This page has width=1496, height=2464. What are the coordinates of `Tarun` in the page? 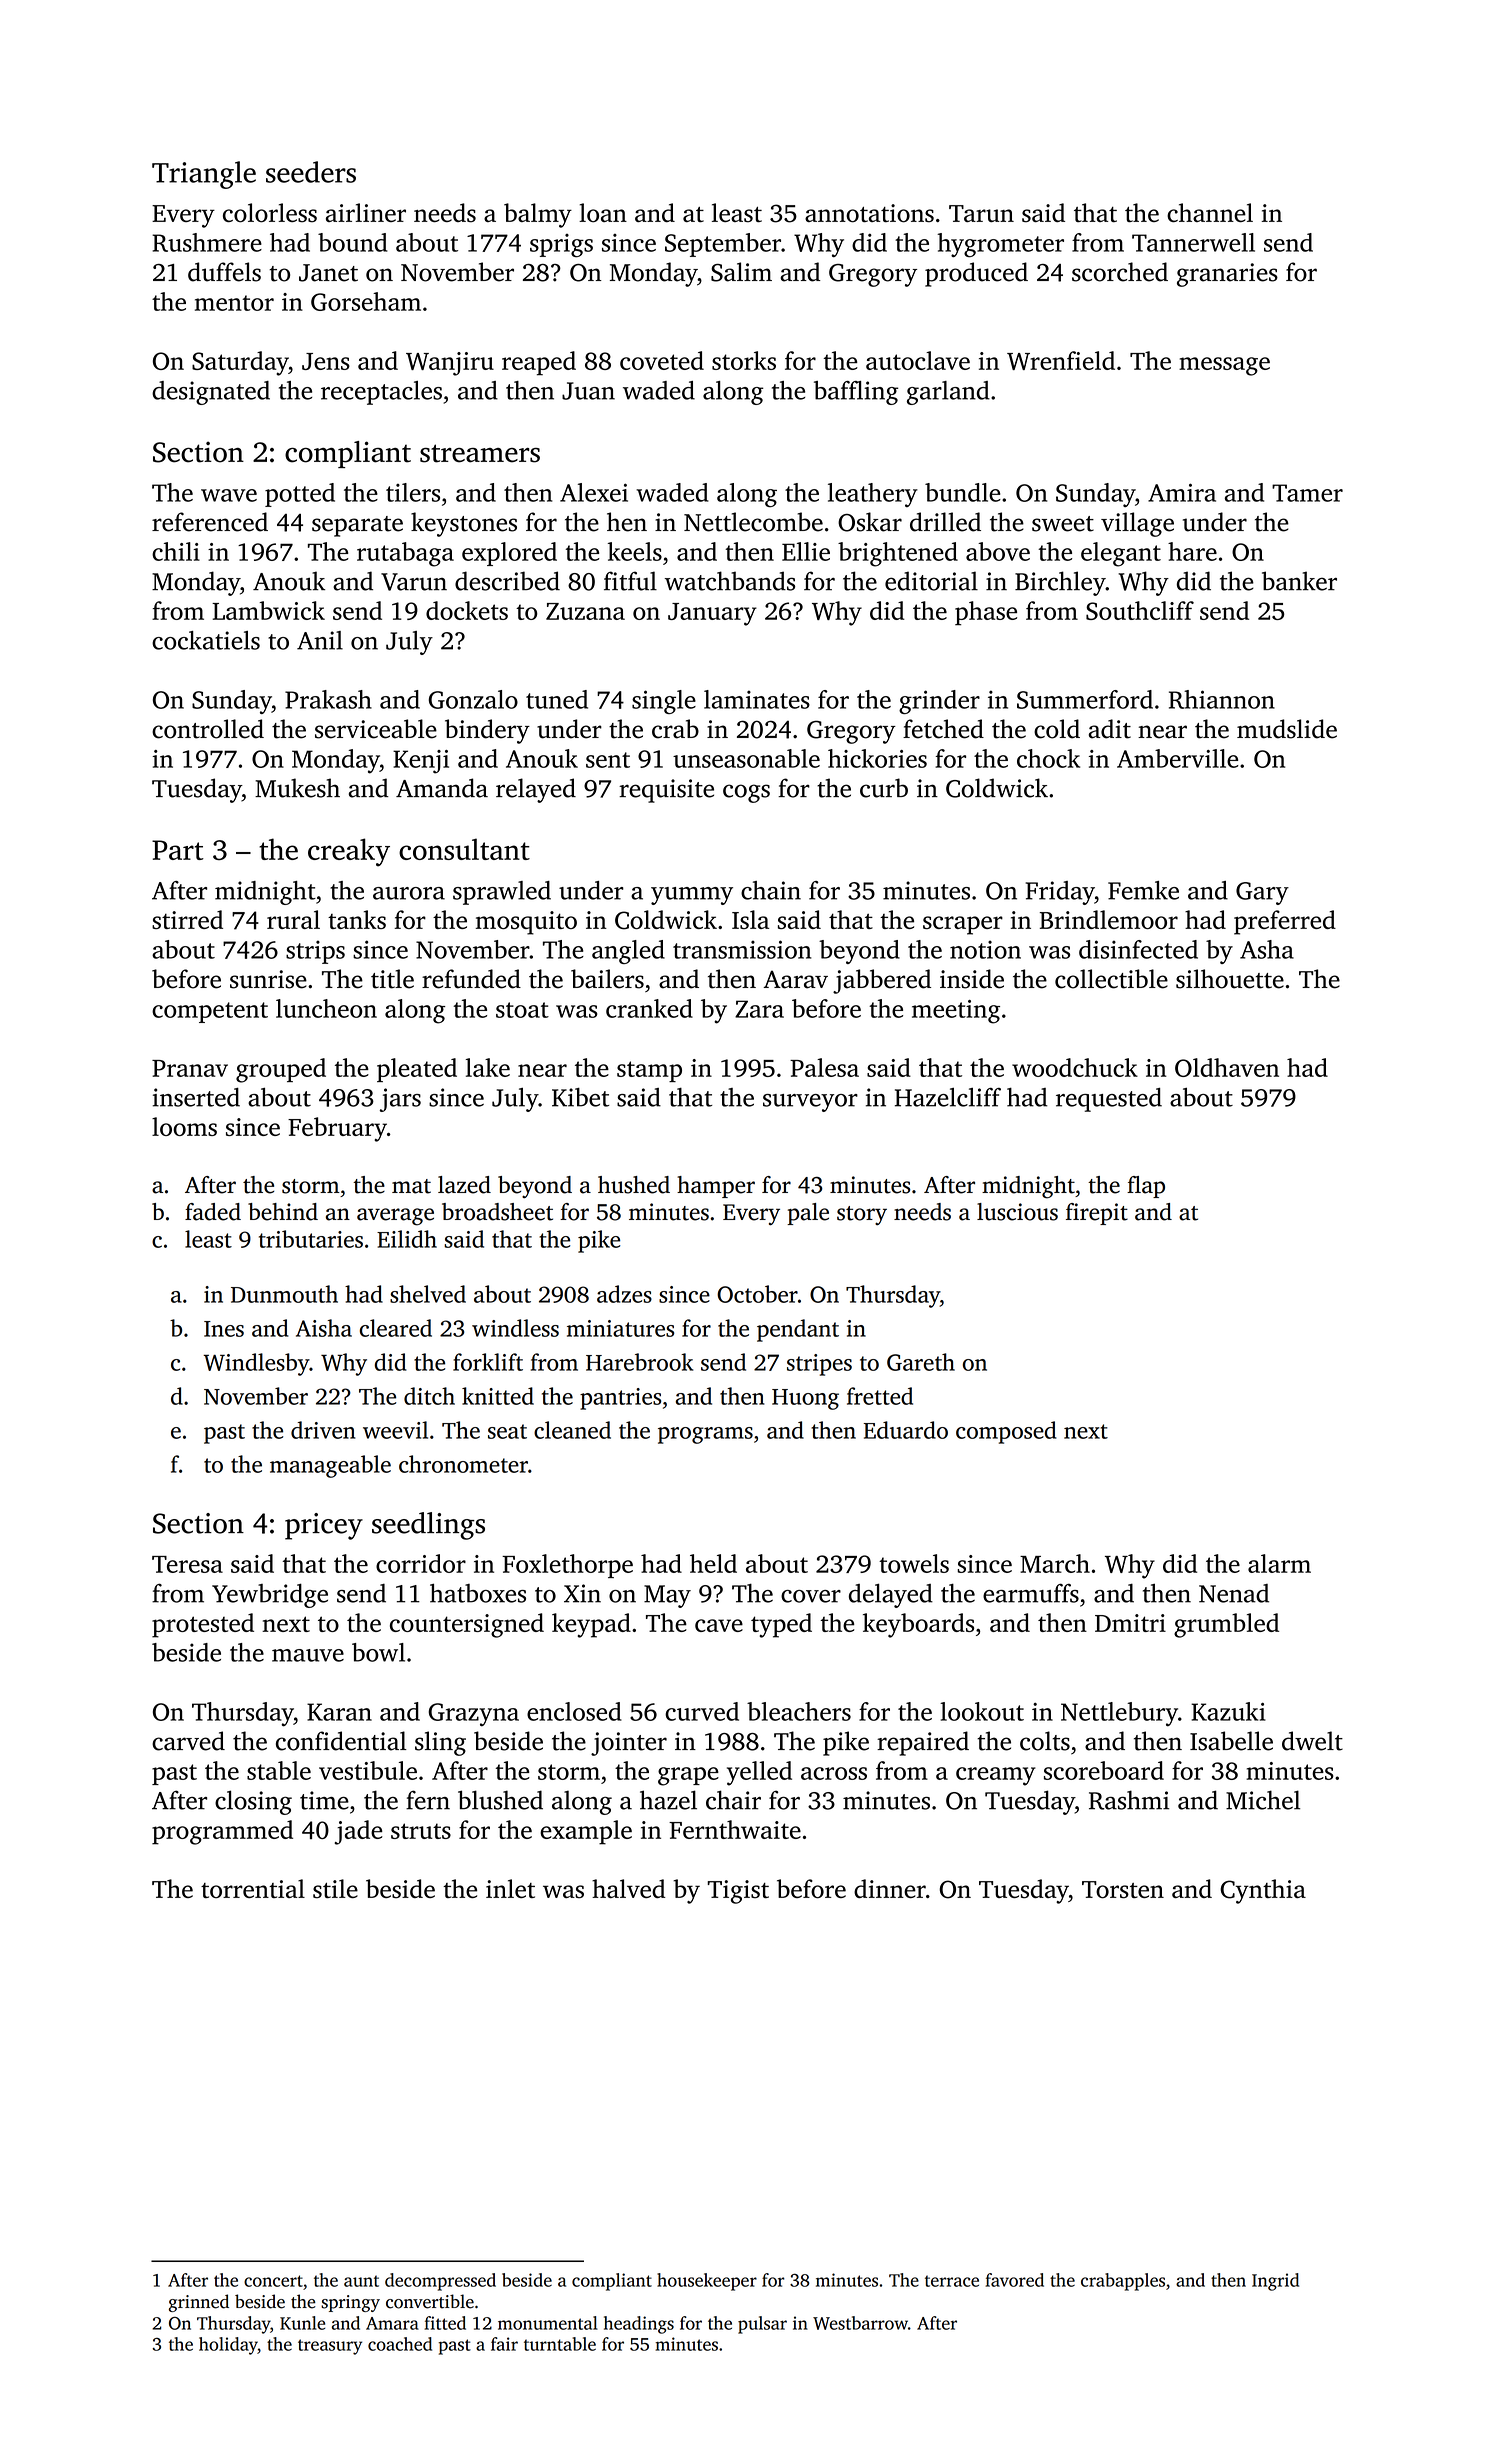 It's located at (981, 213).
